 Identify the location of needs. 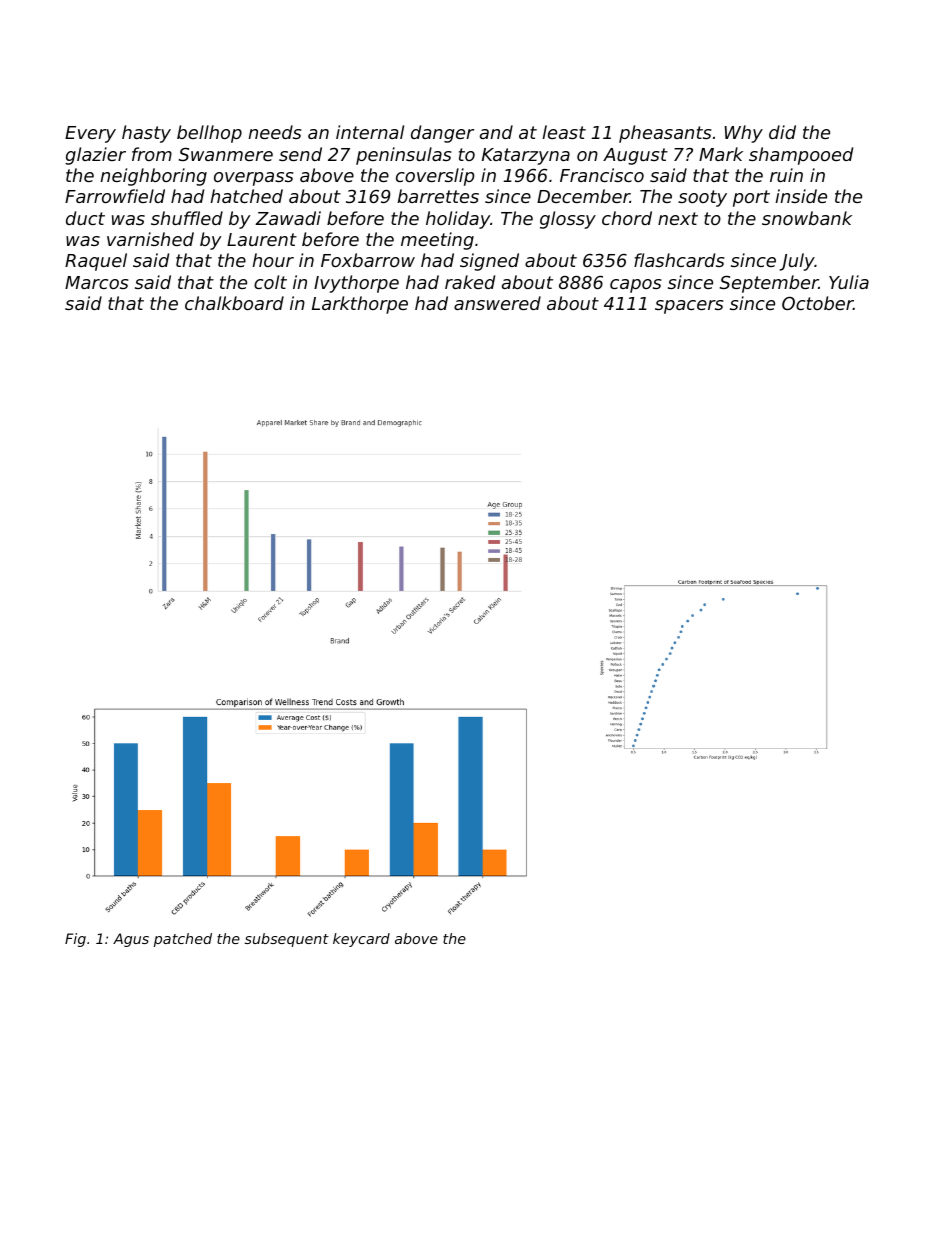
(274, 132).
